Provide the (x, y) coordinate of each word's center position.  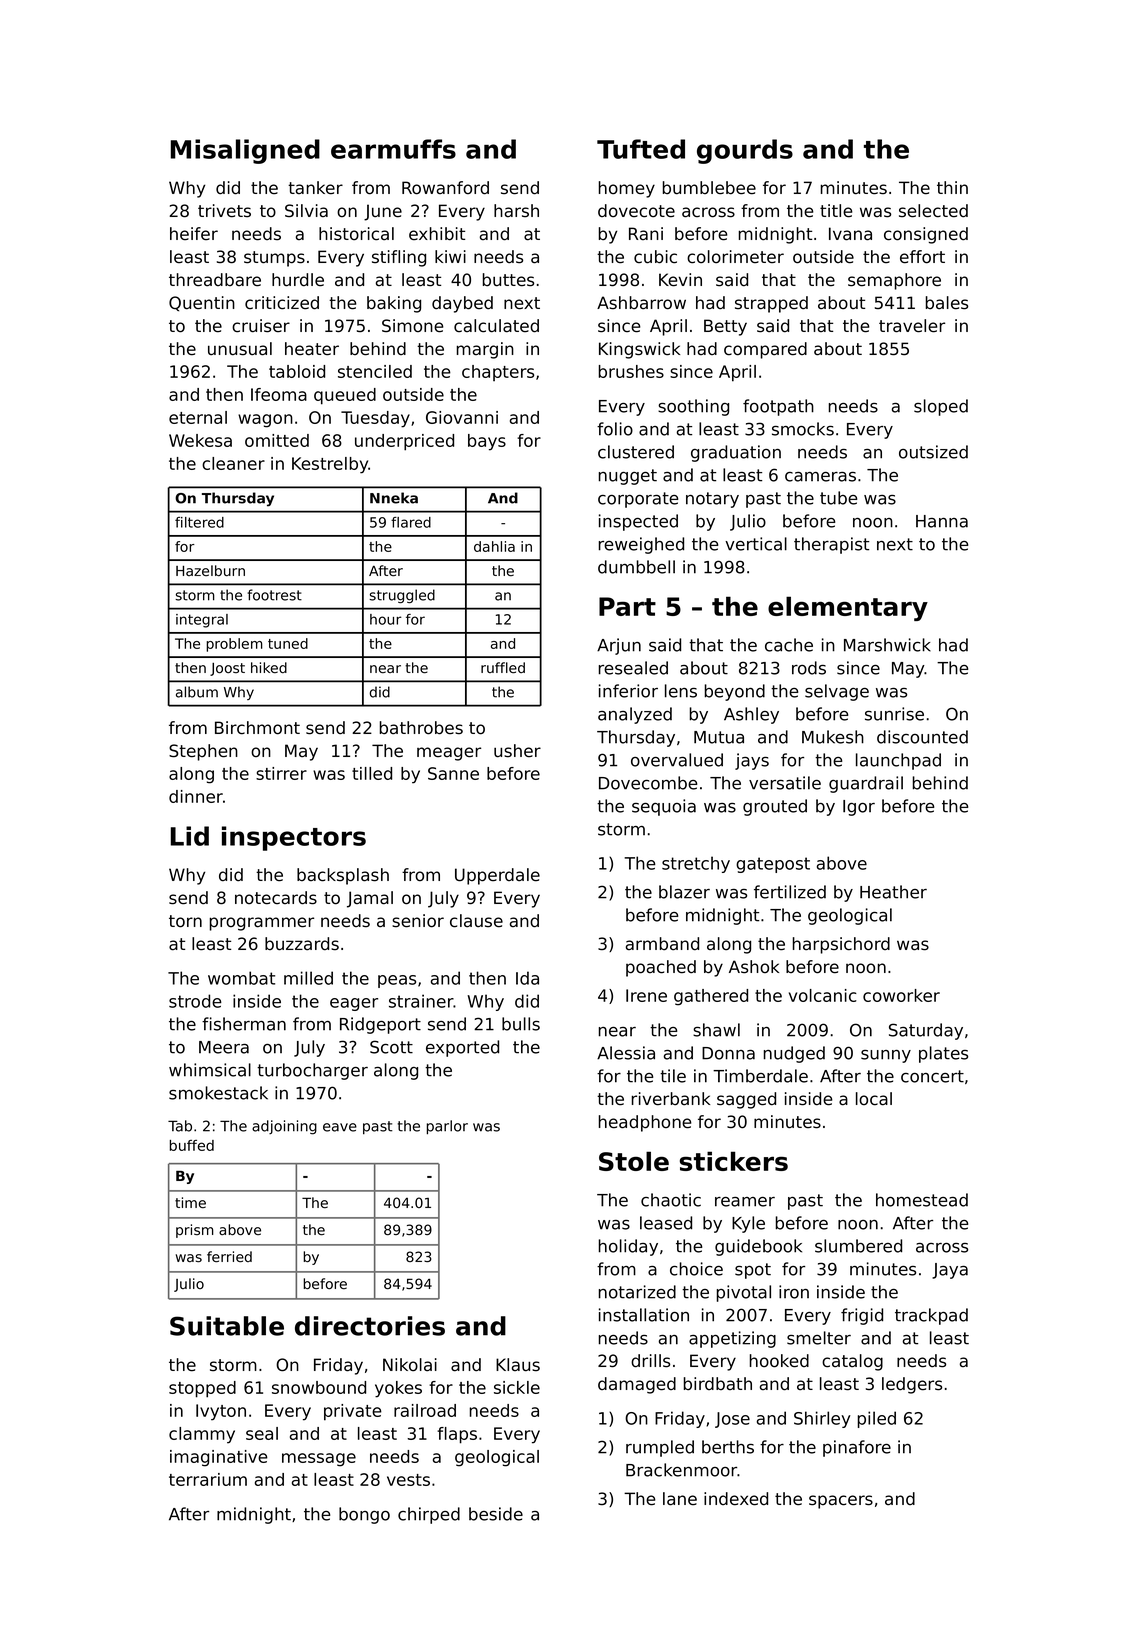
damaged (637, 1385)
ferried (229, 1256)
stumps (274, 259)
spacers (841, 1502)
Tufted (641, 149)
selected (933, 211)
